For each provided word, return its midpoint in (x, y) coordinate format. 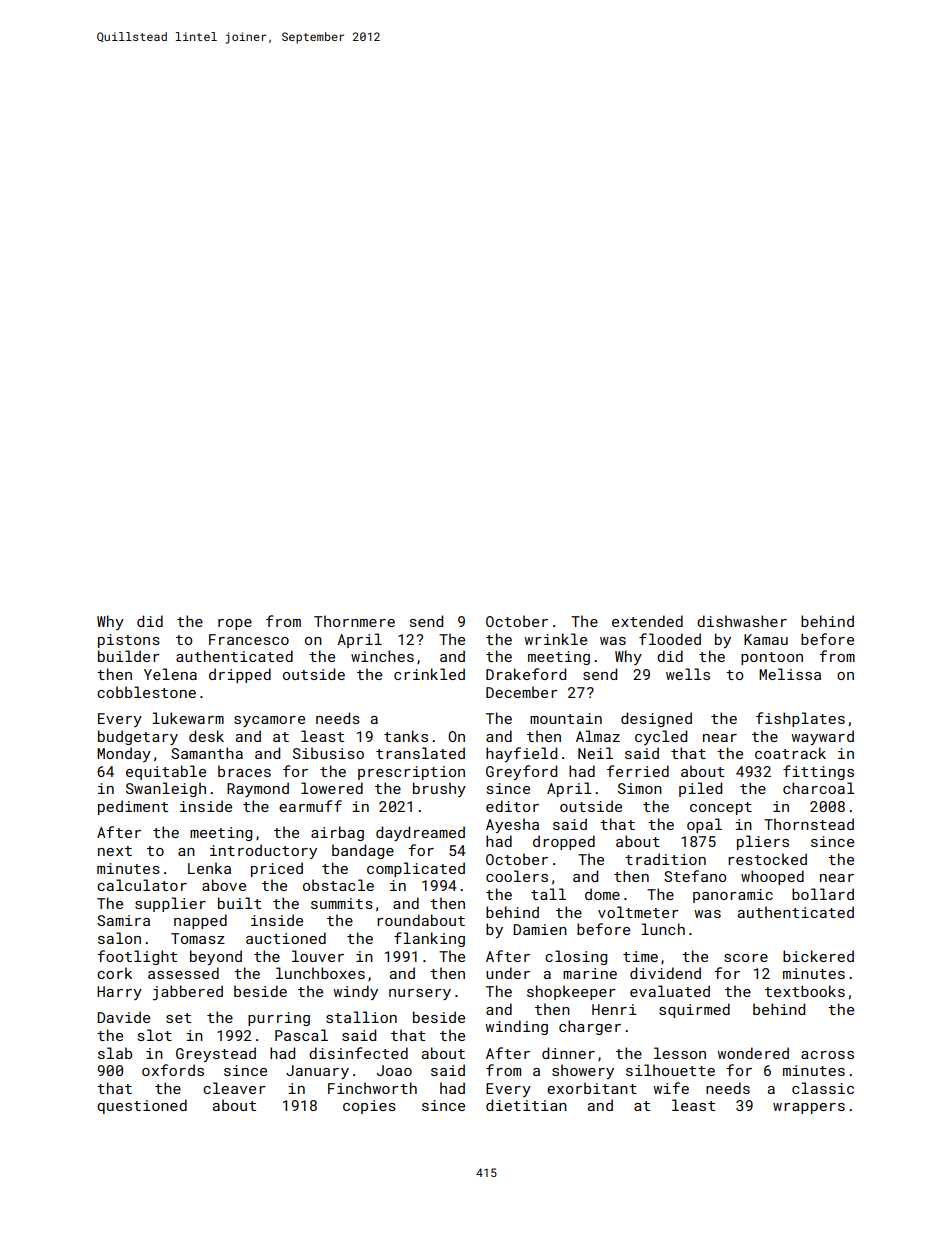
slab (115, 1053)
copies (369, 1107)
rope (235, 624)
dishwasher (742, 621)
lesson (680, 1053)
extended (647, 621)
